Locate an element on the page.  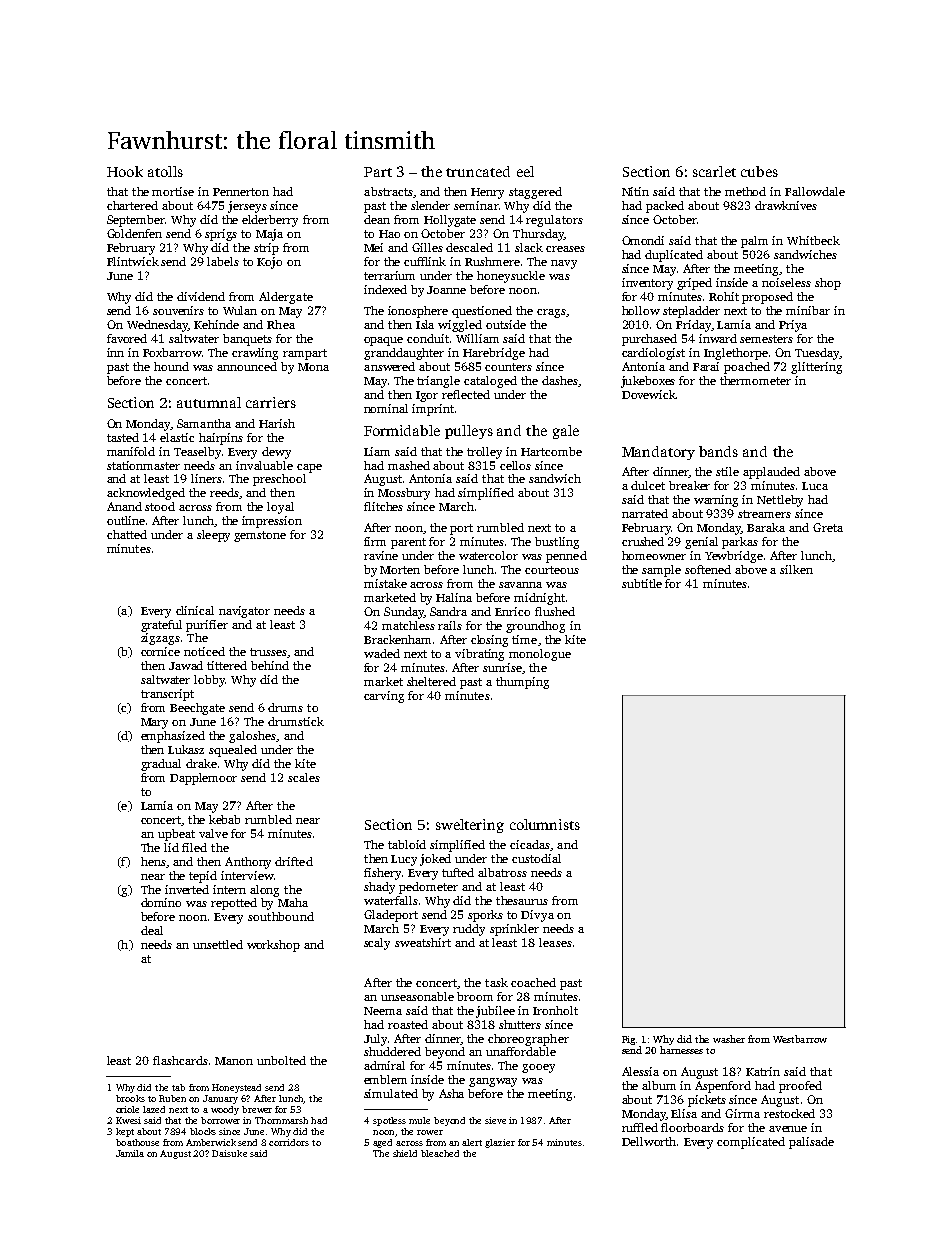
domino is located at coordinates (161, 902).
